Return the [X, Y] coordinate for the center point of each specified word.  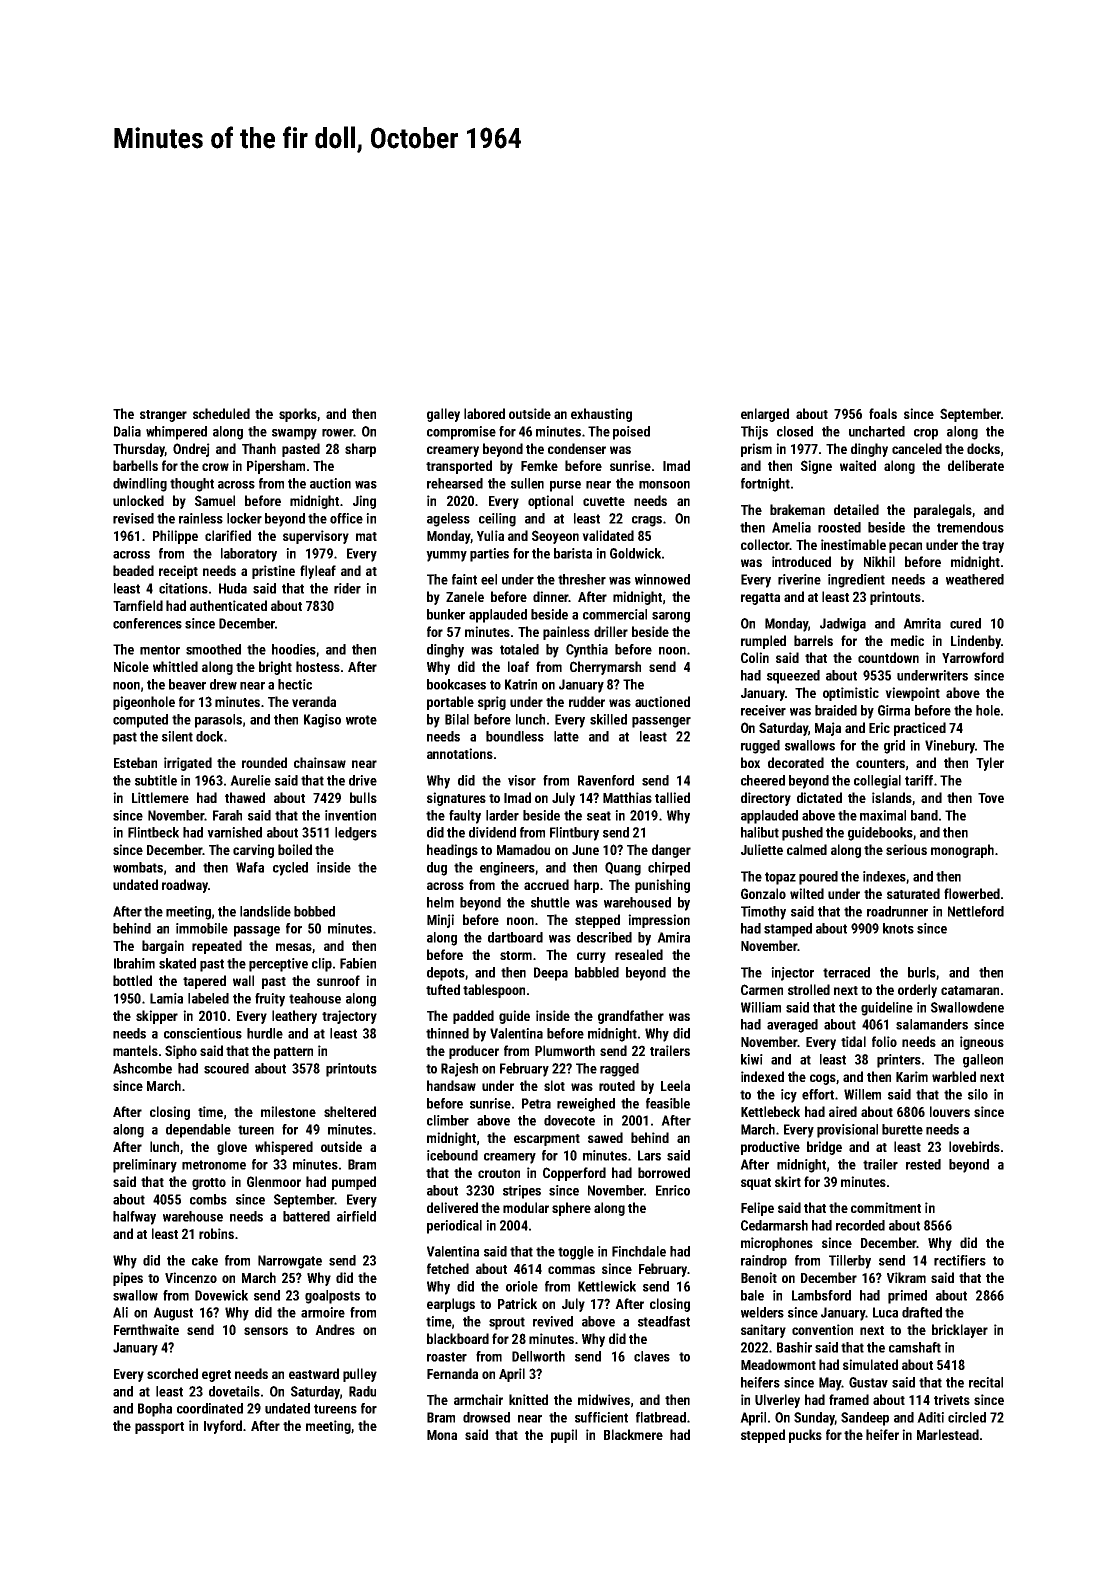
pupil [564, 1436]
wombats [138, 867]
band [924, 815]
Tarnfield [138, 605]
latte [566, 736]
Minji [440, 921]
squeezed [793, 677]
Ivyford [223, 1427]
